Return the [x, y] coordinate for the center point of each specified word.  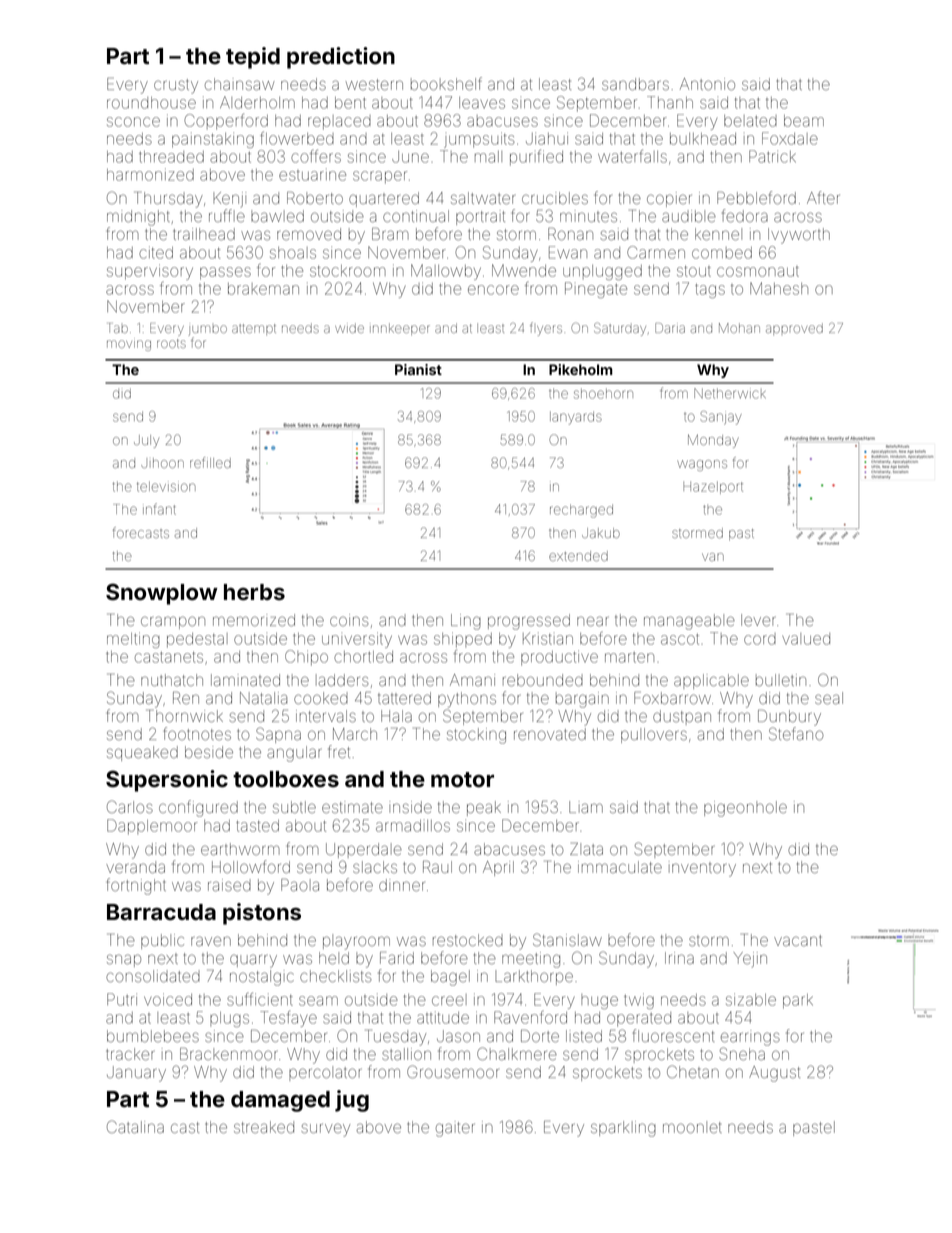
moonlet [692, 1127]
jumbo [208, 330]
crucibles [555, 198]
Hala [396, 716]
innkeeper [400, 329]
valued [806, 639]
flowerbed [297, 138]
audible [689, 216]
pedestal [197, 640]
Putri [122, 999]
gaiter [455, 1129]
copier [669, 199]
